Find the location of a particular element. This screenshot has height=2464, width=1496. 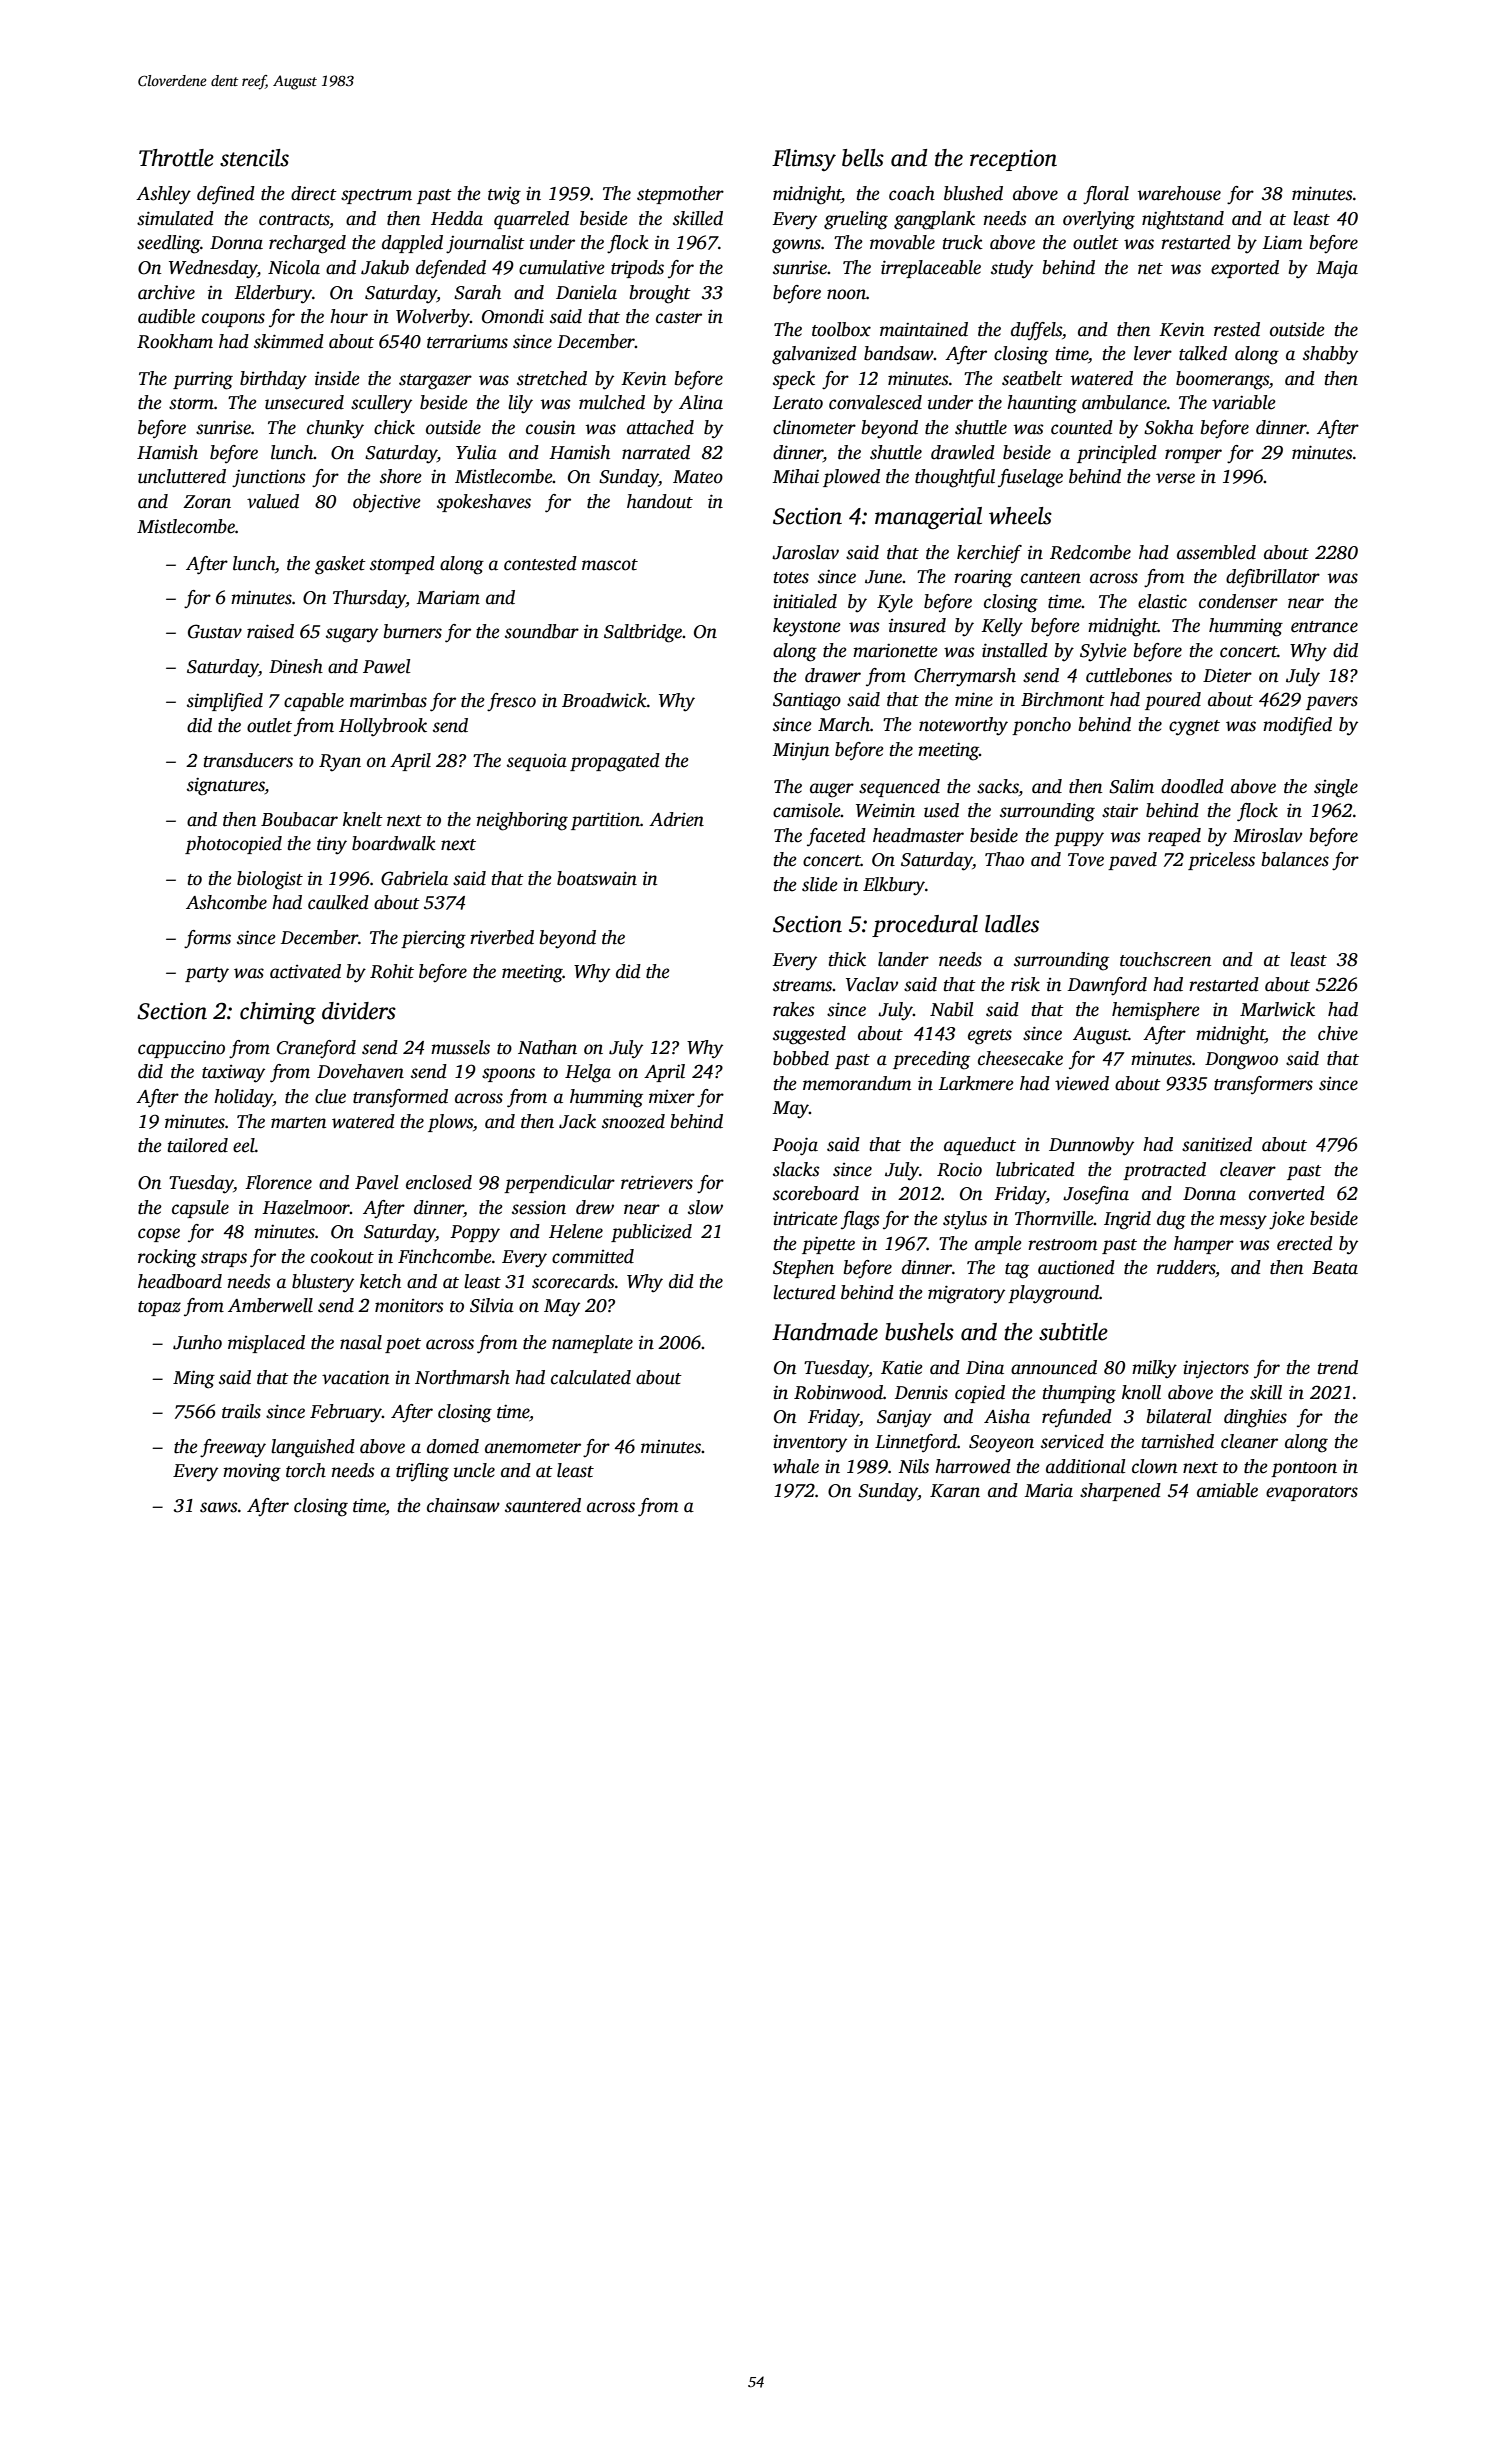

stomped is located at coordinates (402, 565).
